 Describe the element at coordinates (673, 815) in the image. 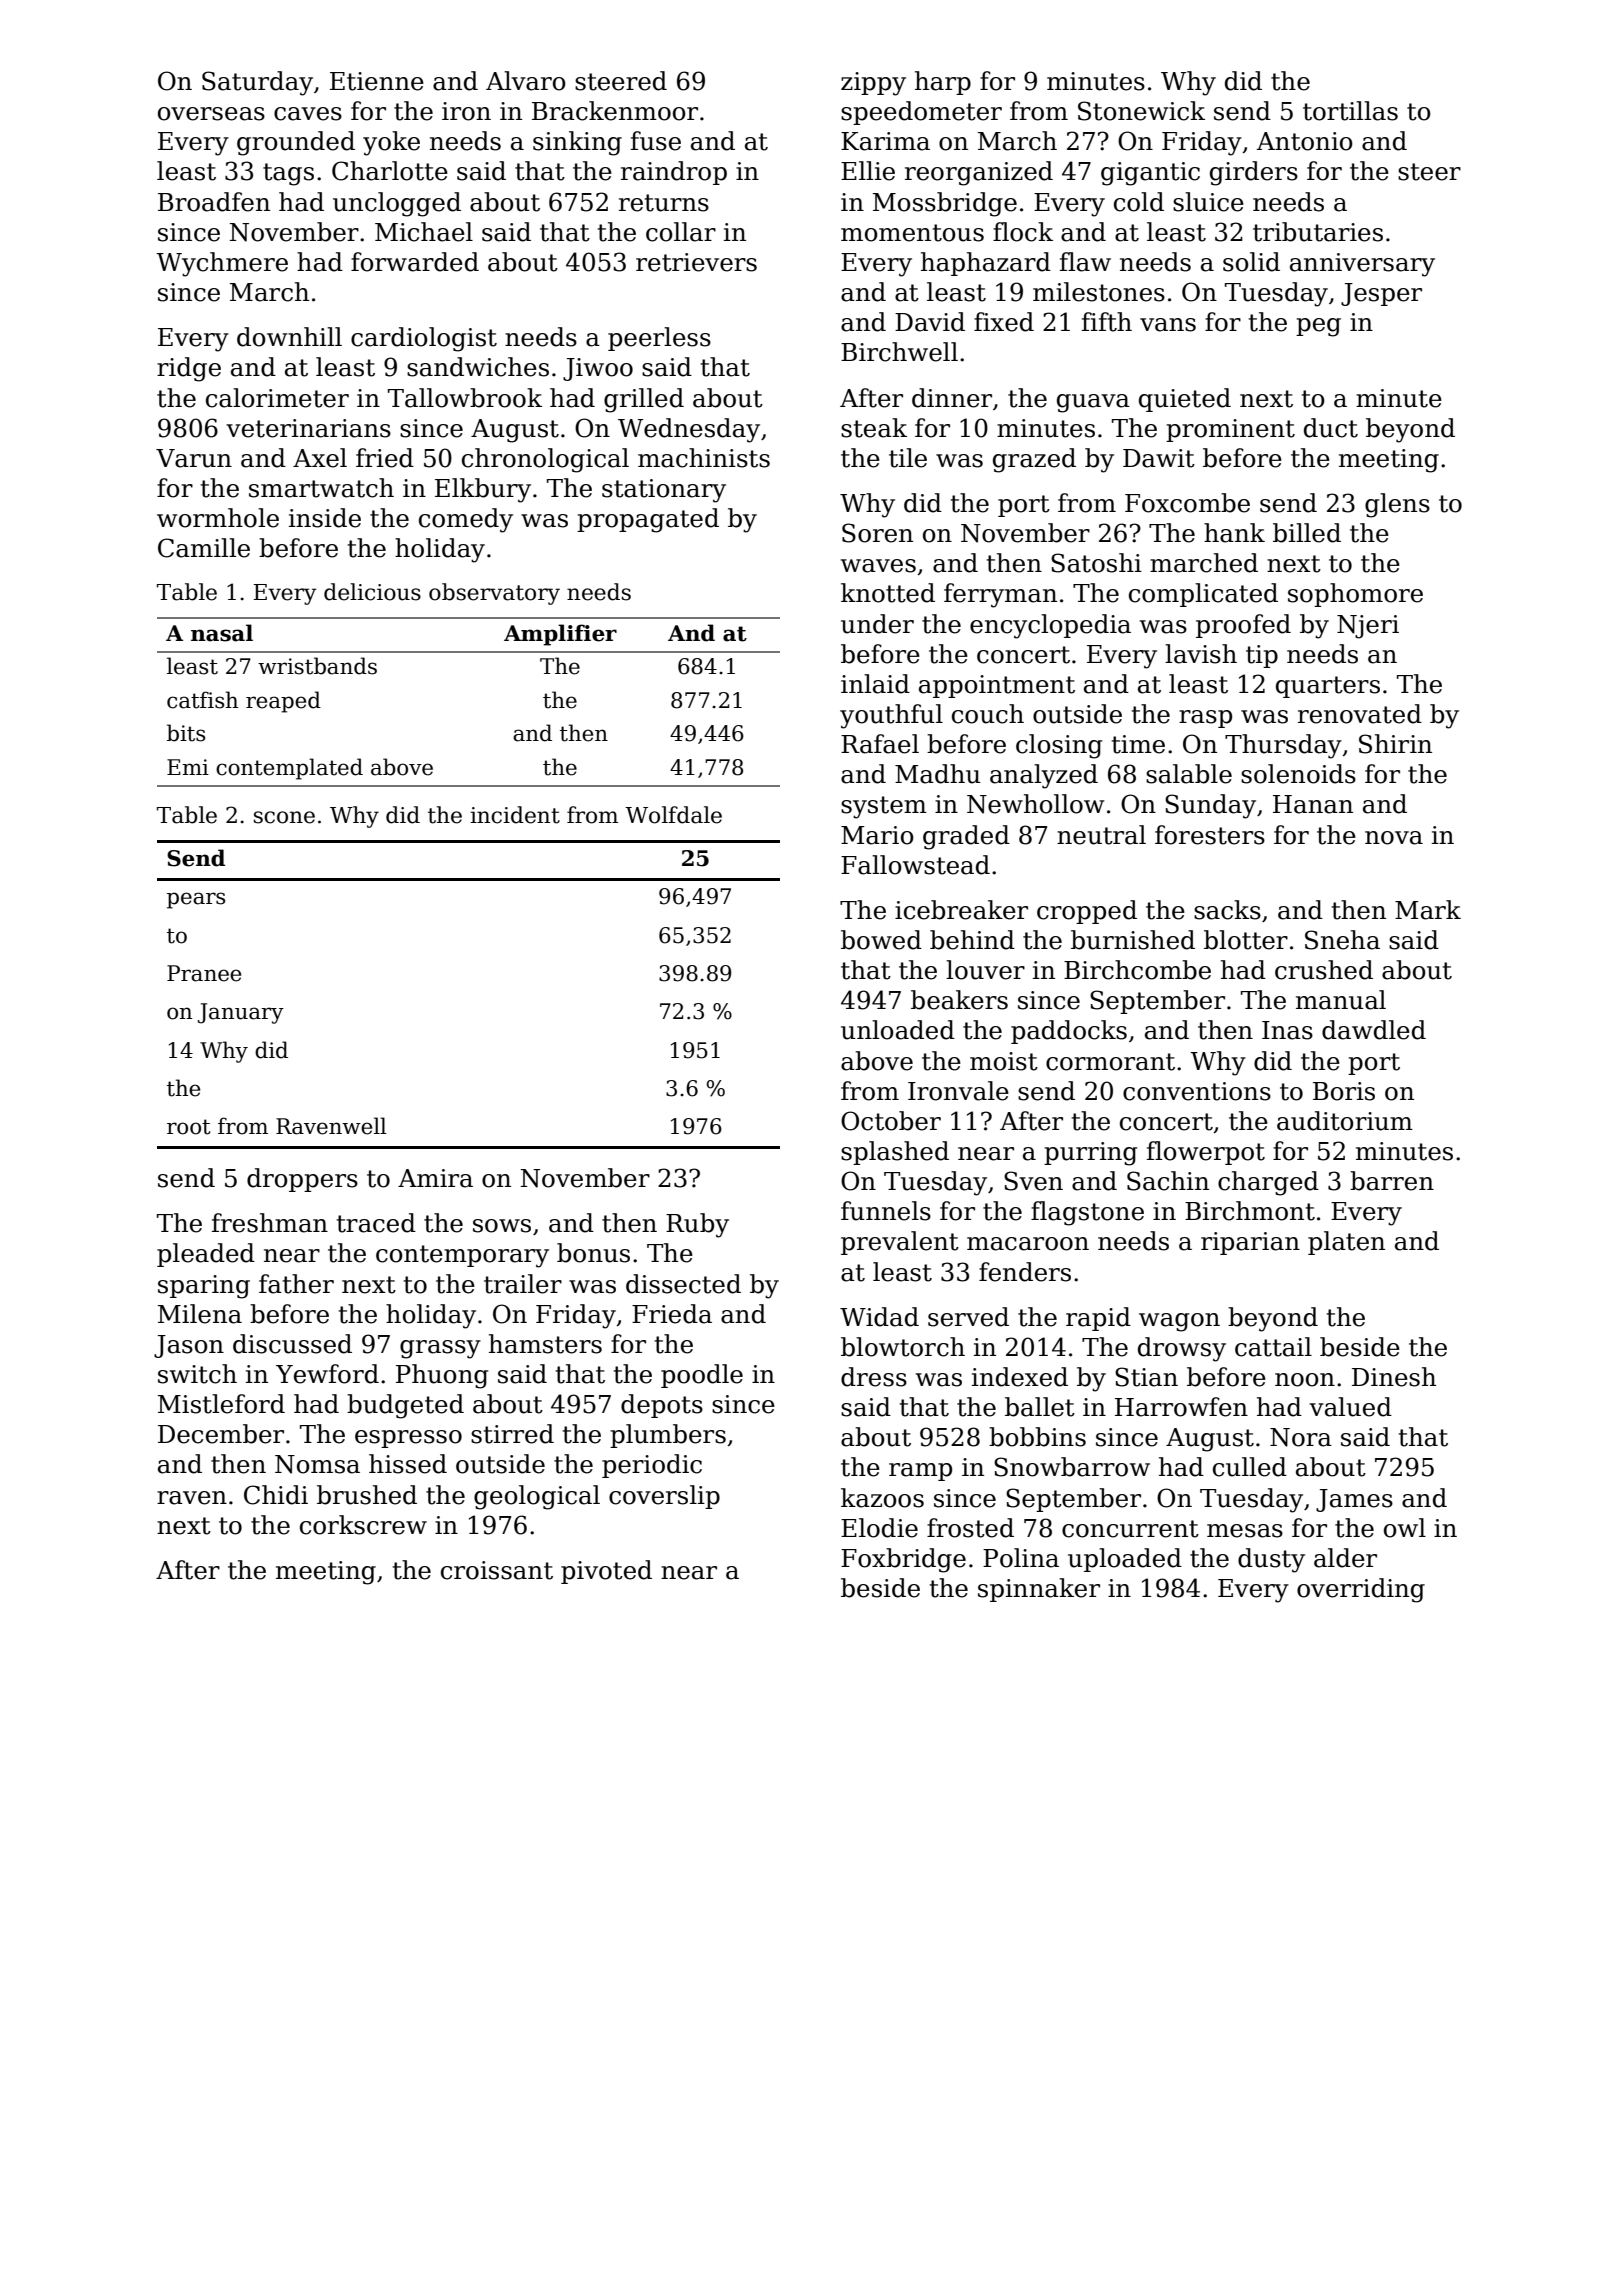

I see `Wolfdale` at that location.
